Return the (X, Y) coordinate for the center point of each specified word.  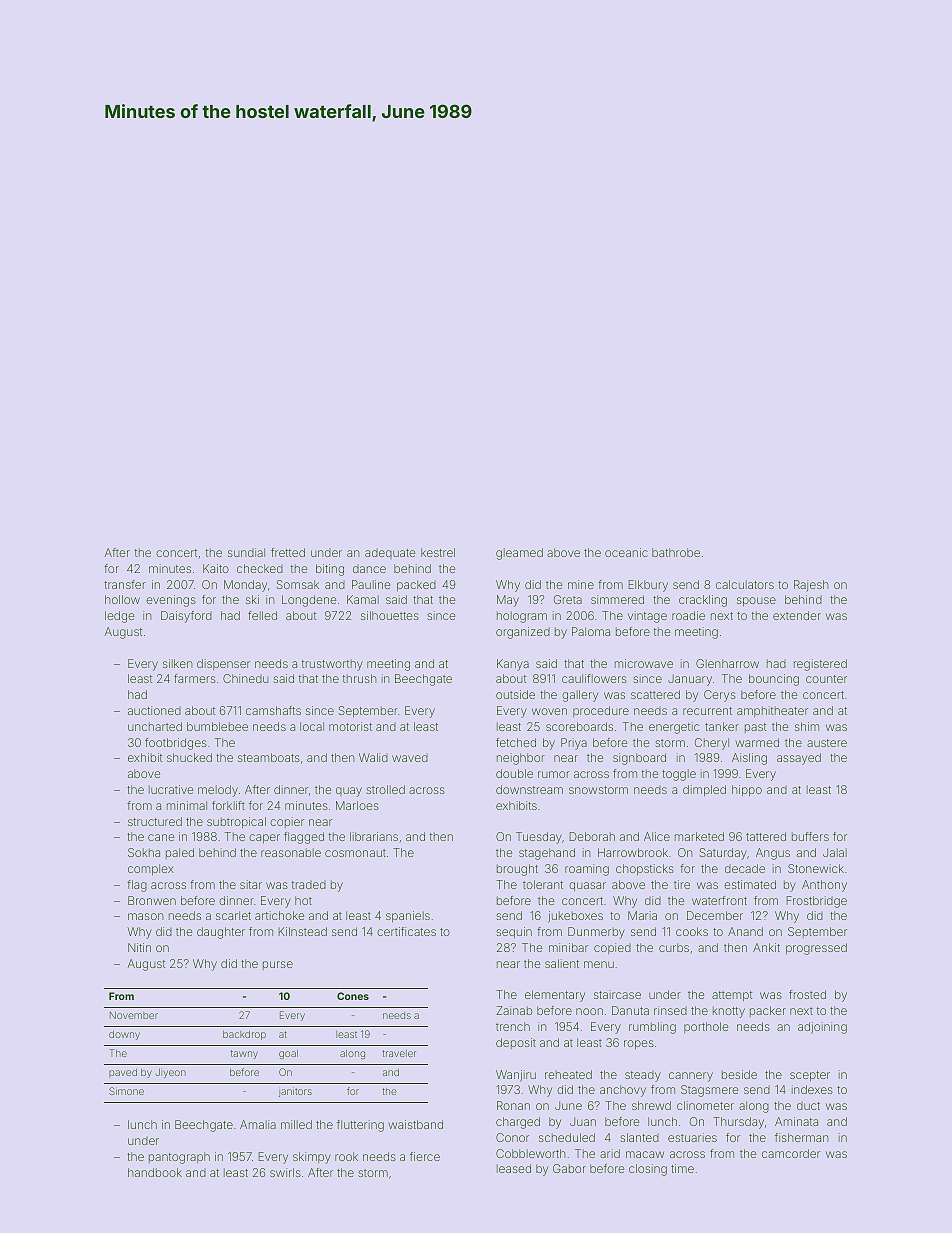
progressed (816, 949)
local (312, 726)
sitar (251, 884)
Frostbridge (817, 902)
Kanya (513, 665)
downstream (529, 789)
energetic (674, 728)
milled (296, 1124)
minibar (568, 947)
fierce (425, 1156)
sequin (514, 933)
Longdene (309, 601)
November (134, 1015)
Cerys (720, 696)
